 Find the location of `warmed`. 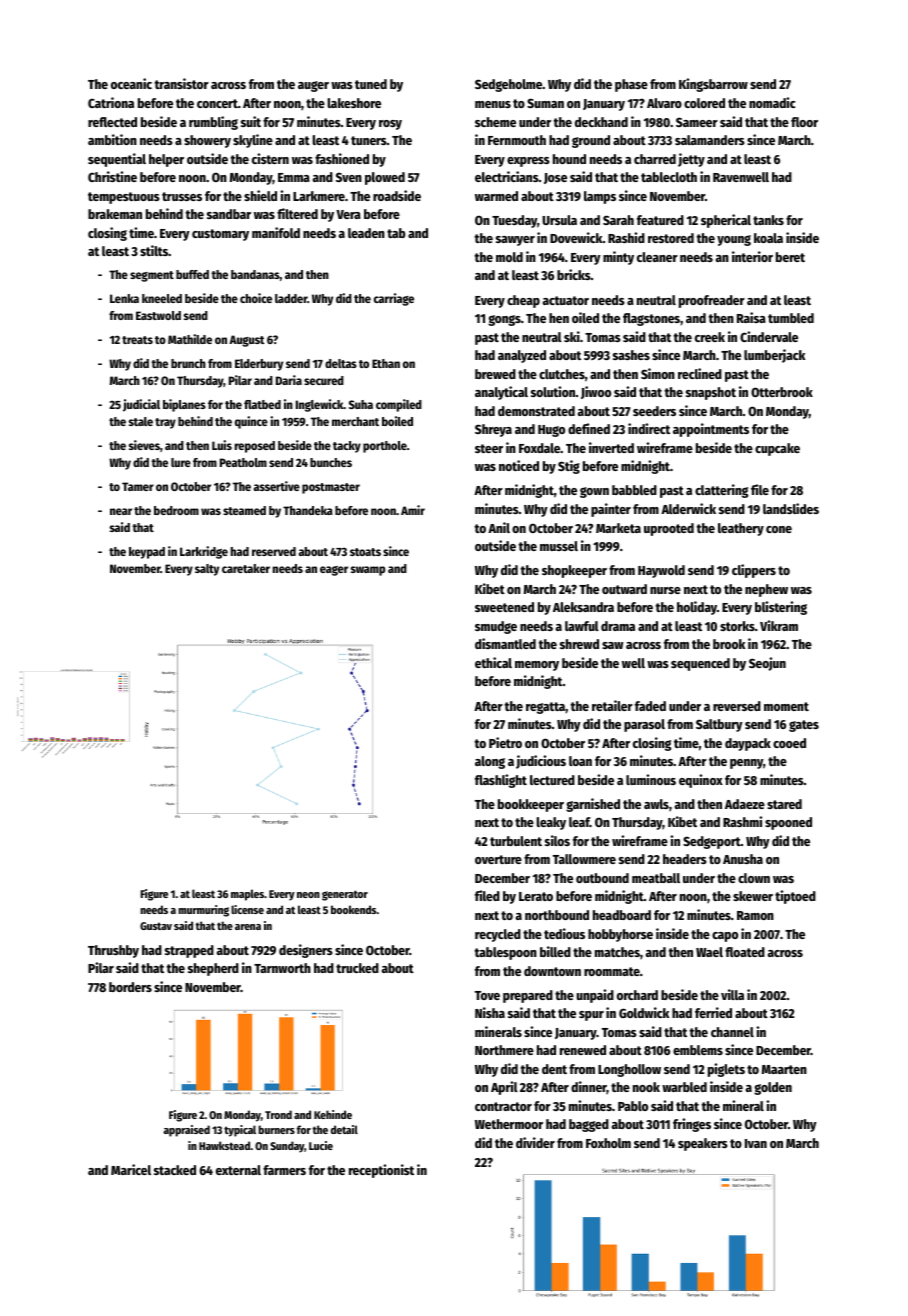

warmed is located at coordinates (496, 196).
